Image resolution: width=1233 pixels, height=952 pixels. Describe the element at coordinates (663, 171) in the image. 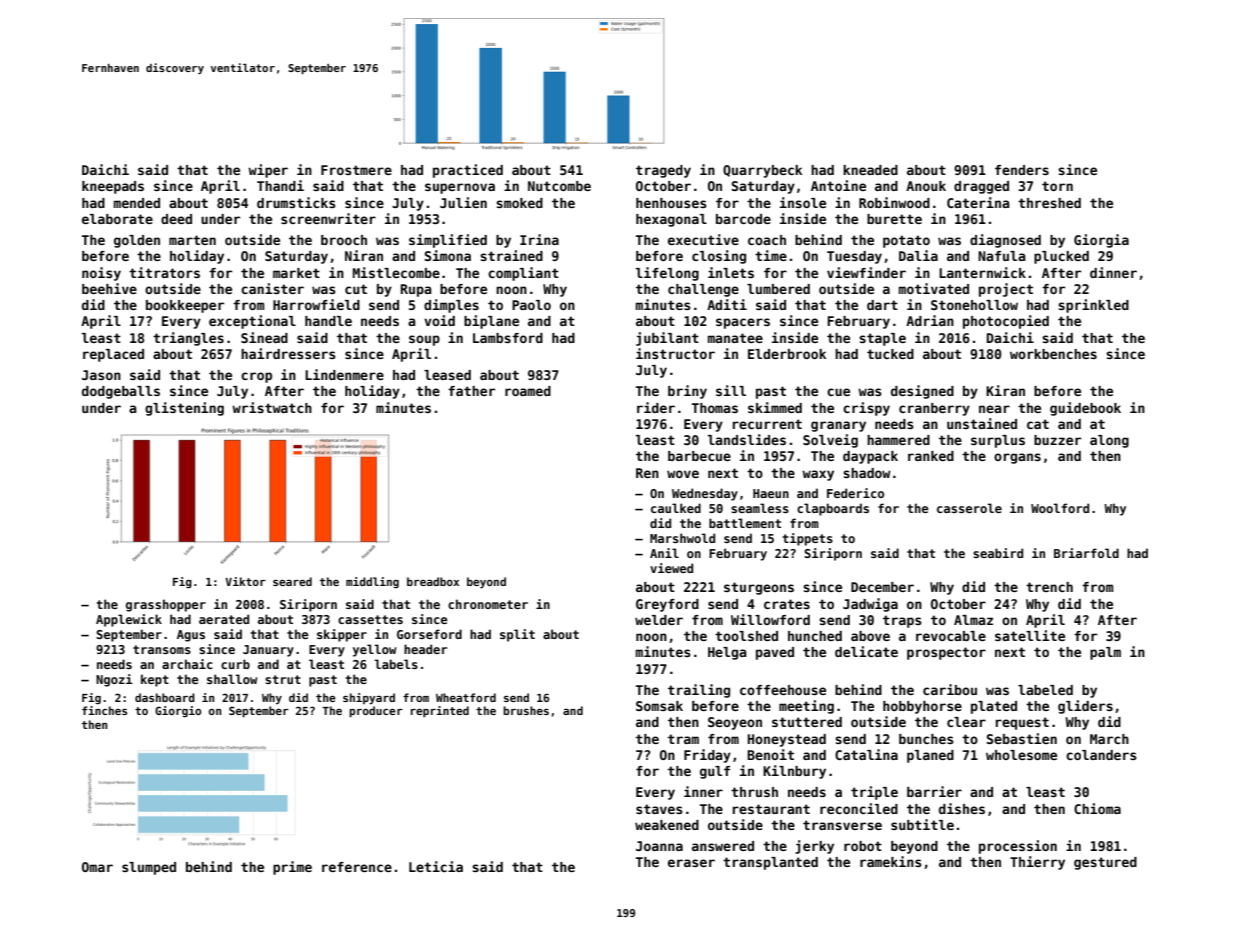

I see `tragedy` at that location.
